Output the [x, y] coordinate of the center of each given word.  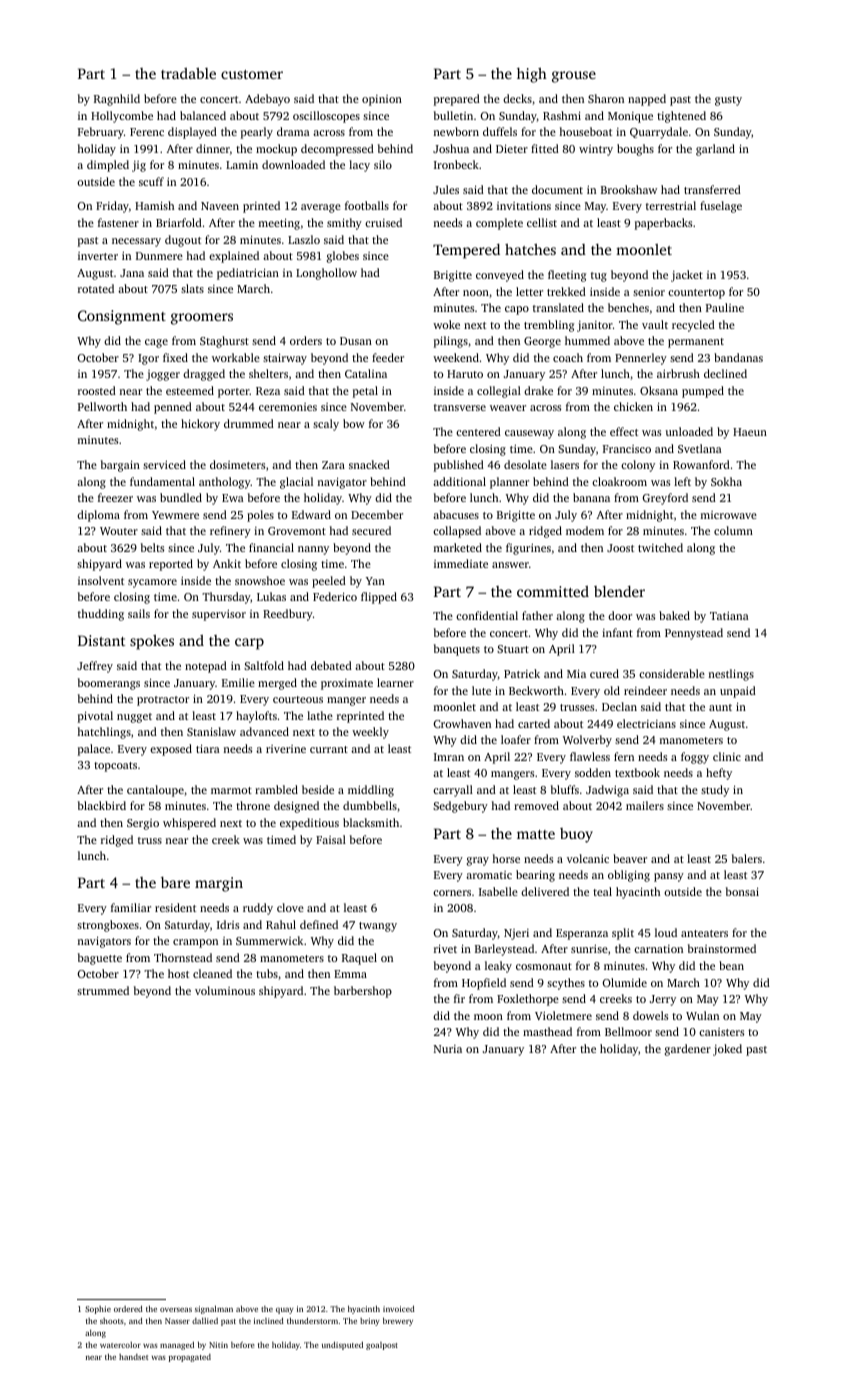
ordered [128, 1308]
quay [284, 1311]
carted [534, 723]
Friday [112, 207]
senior [649, 292]
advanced [264, 731]
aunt [720, 707]
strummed [103, 990]
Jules [446, 189]
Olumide [624, 982]
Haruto [465, 374]
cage [156, 343]
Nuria [448, 1049]
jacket [687, 276]
